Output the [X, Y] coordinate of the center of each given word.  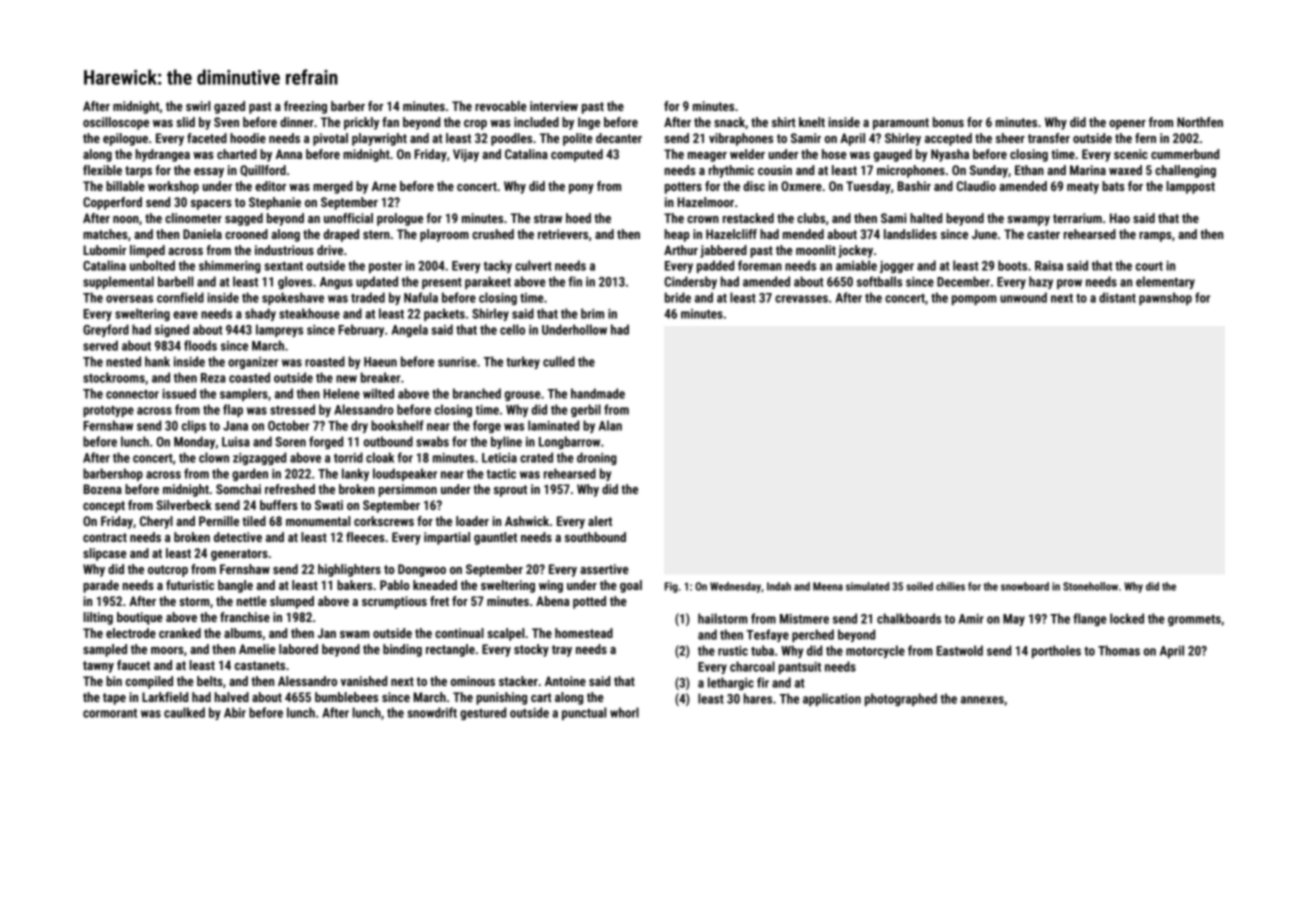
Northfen [1200, 122]
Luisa [236, 442]
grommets [1194, 620]
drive [330, 250]
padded [715, 266]
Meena [828, 586]
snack [729, 122]
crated [536, 457]
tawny [98, 667]
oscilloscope [116, 123]
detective [238, 537]
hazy [1041, 282]
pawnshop [1165, 298]
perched [813, 635]
